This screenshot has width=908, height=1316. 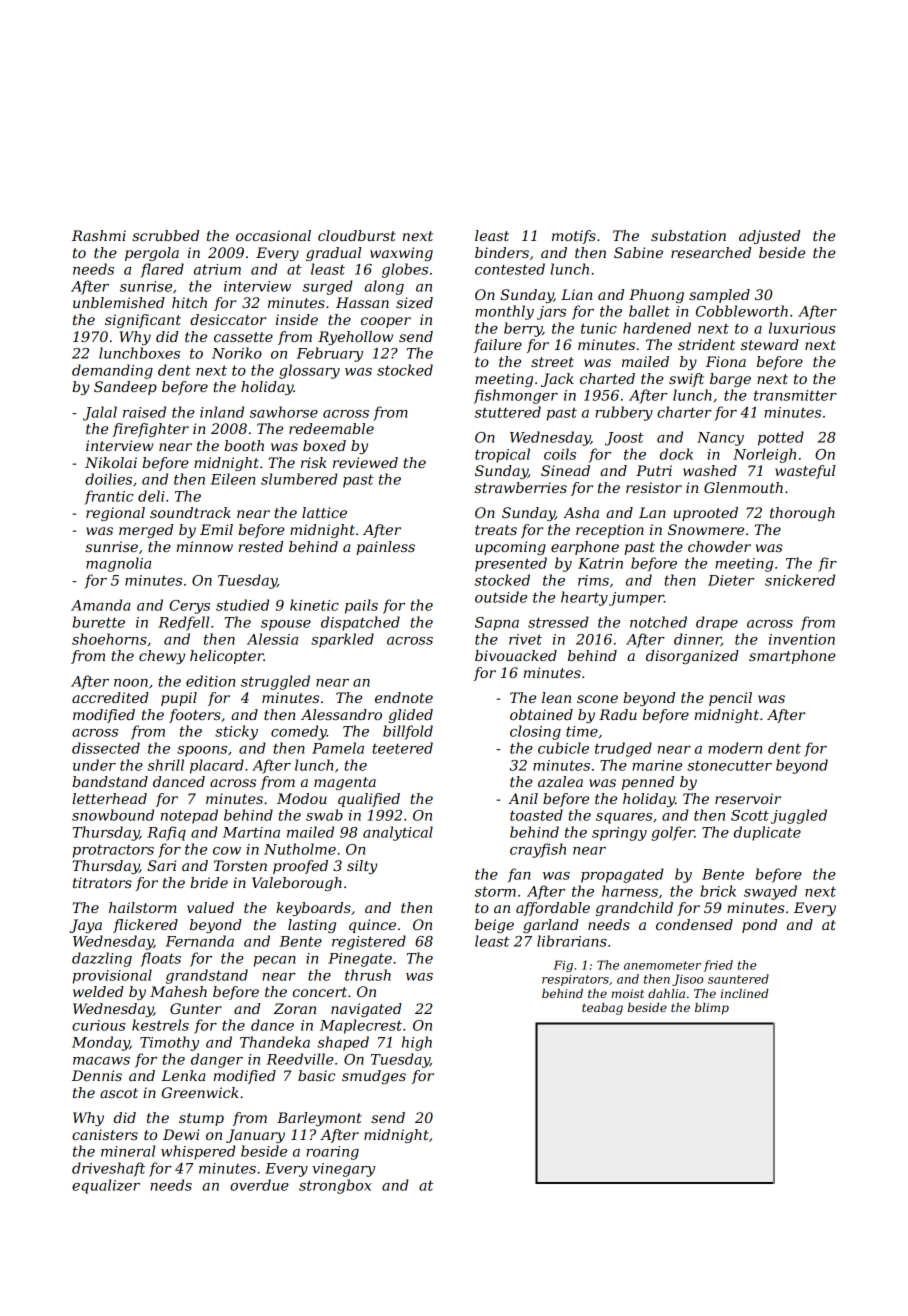 What do you see at coordinates (712, 1009) in the screenshot?
I see `blimp` at bounding box center [712, 1009].
